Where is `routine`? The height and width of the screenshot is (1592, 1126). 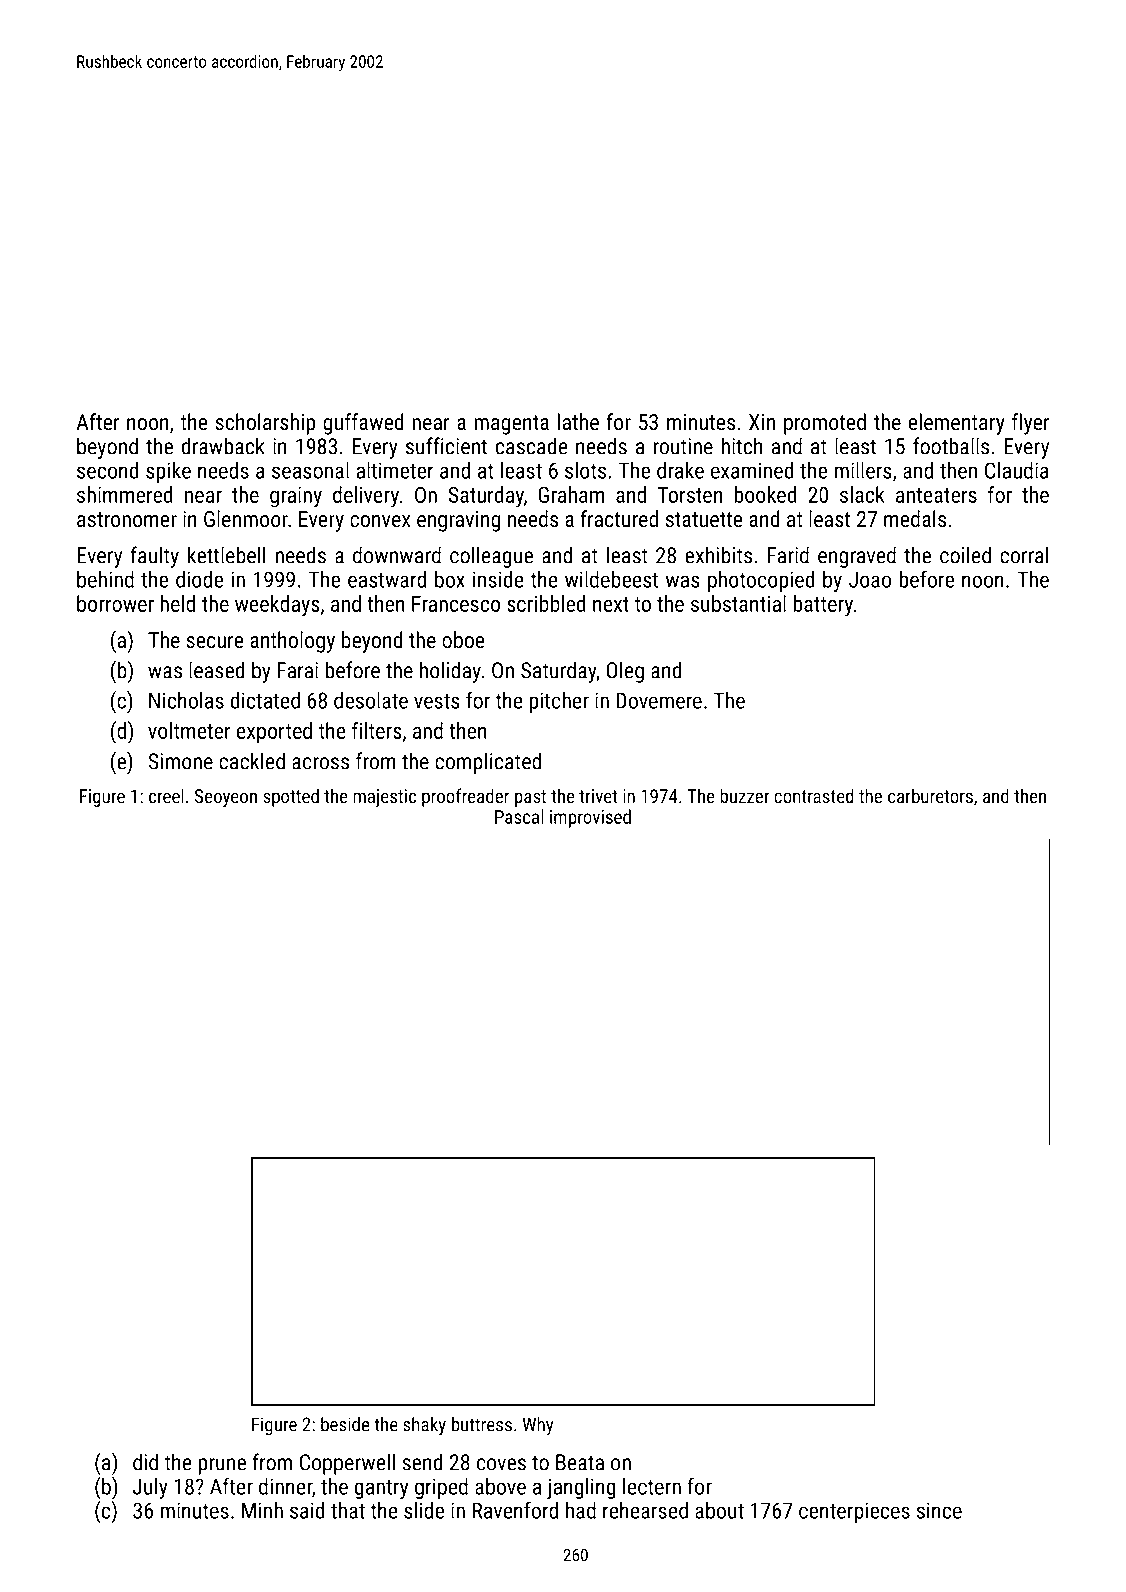
routine is located at coordinates (683, 446).
